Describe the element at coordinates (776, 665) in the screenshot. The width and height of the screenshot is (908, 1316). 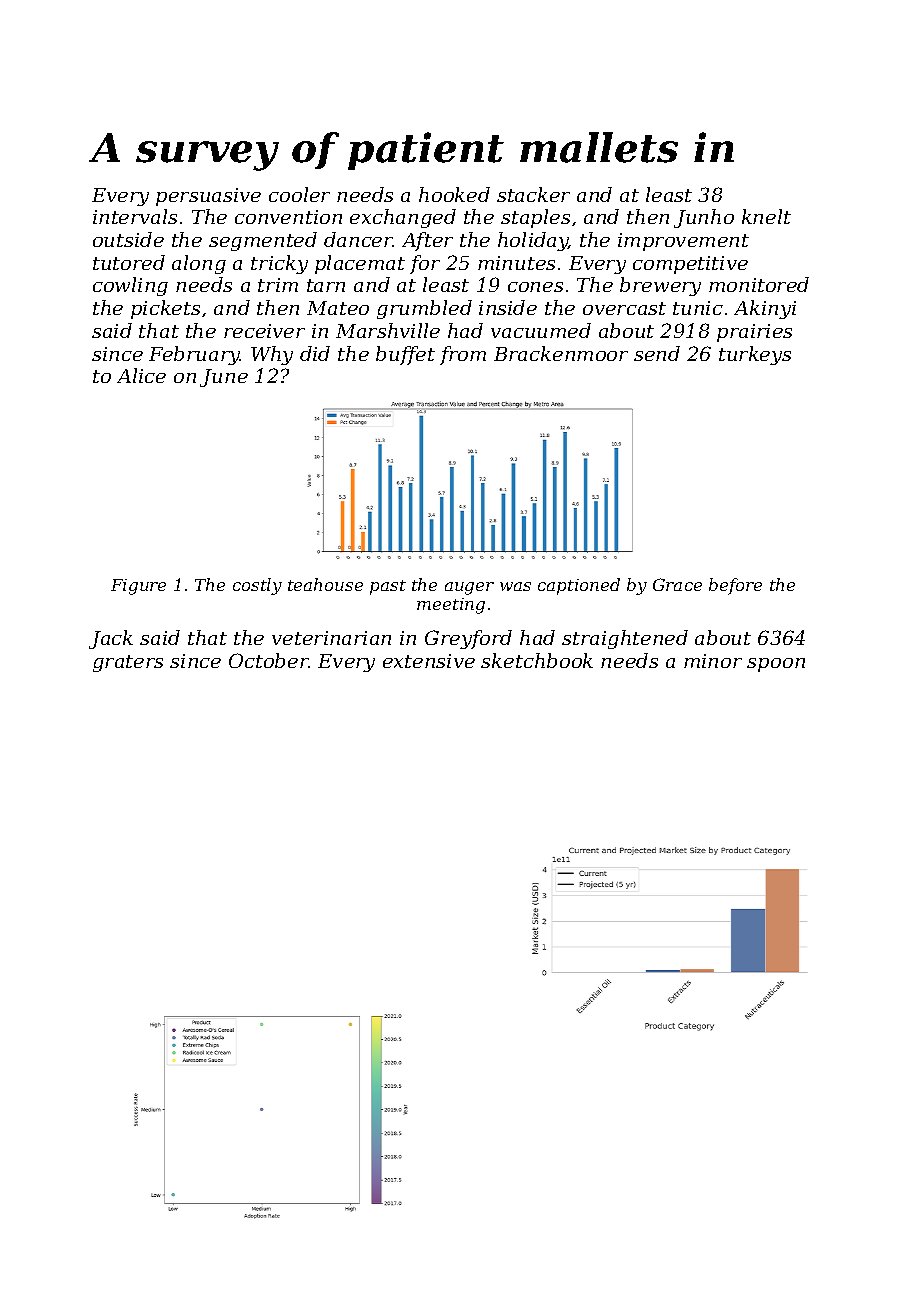
I see `spoon` at that location.
